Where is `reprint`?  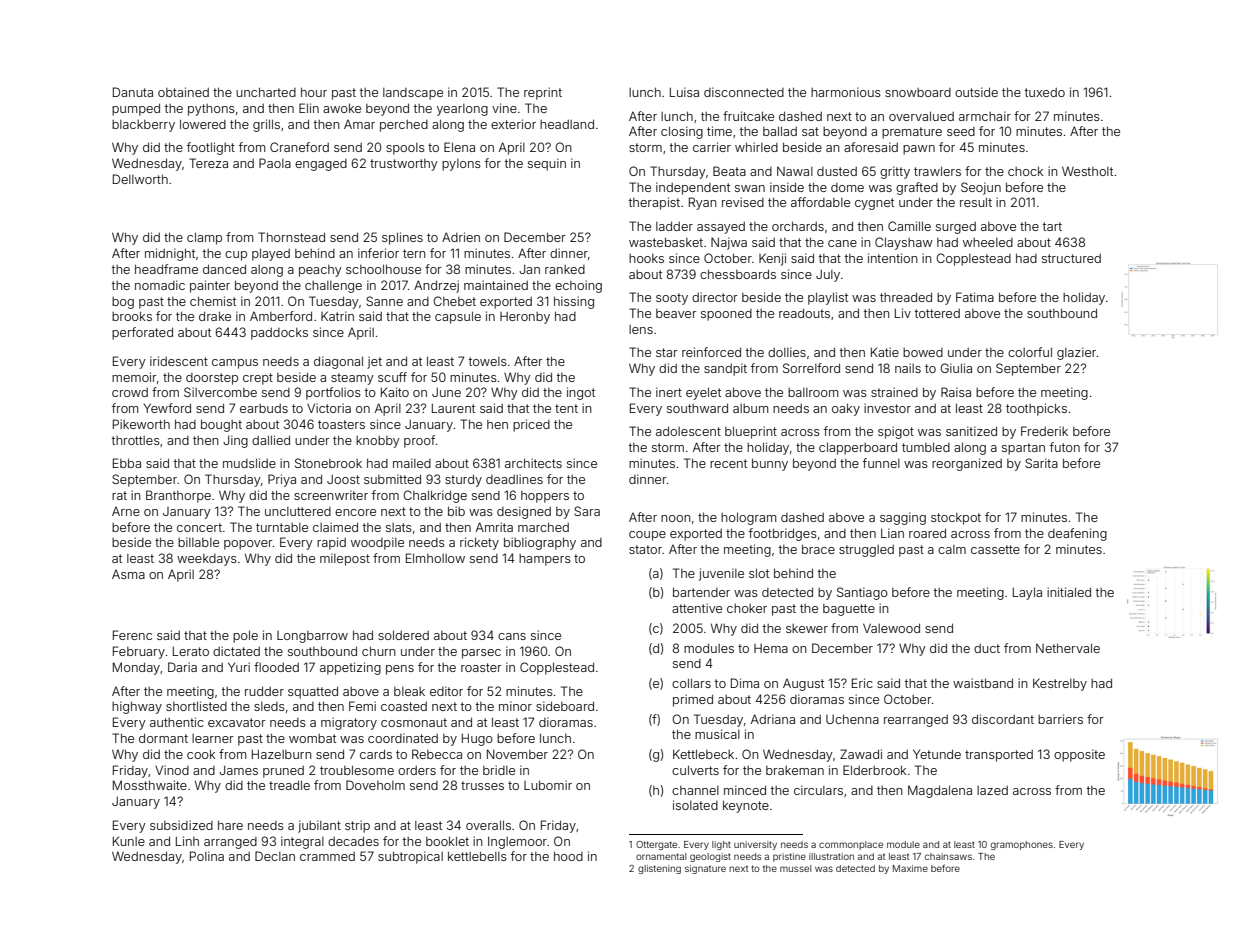 reprint is located at coordinates (543, 93).
